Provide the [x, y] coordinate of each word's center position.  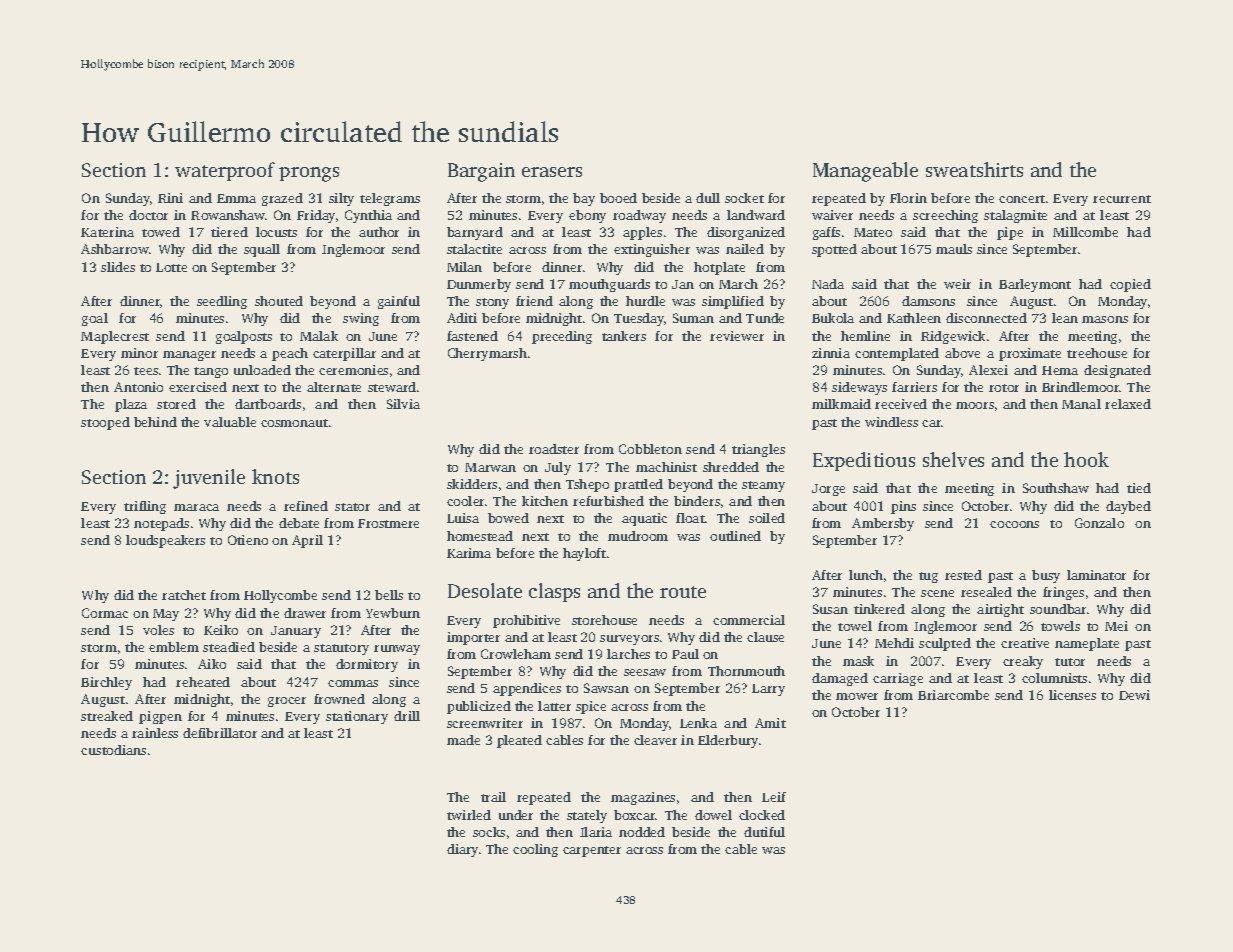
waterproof [225, 171]
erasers [552, 172]
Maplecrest [115, 337]
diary [462, 850]
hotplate [719, 268]
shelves [953, 459]
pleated [519, 741]
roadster [554, 449]
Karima [469, 553]
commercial [749, 620]
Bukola [833, 318]
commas [353, 683]
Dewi [1134, 695]
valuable [230, 422]
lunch [866, 575]
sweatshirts [974, 169]
